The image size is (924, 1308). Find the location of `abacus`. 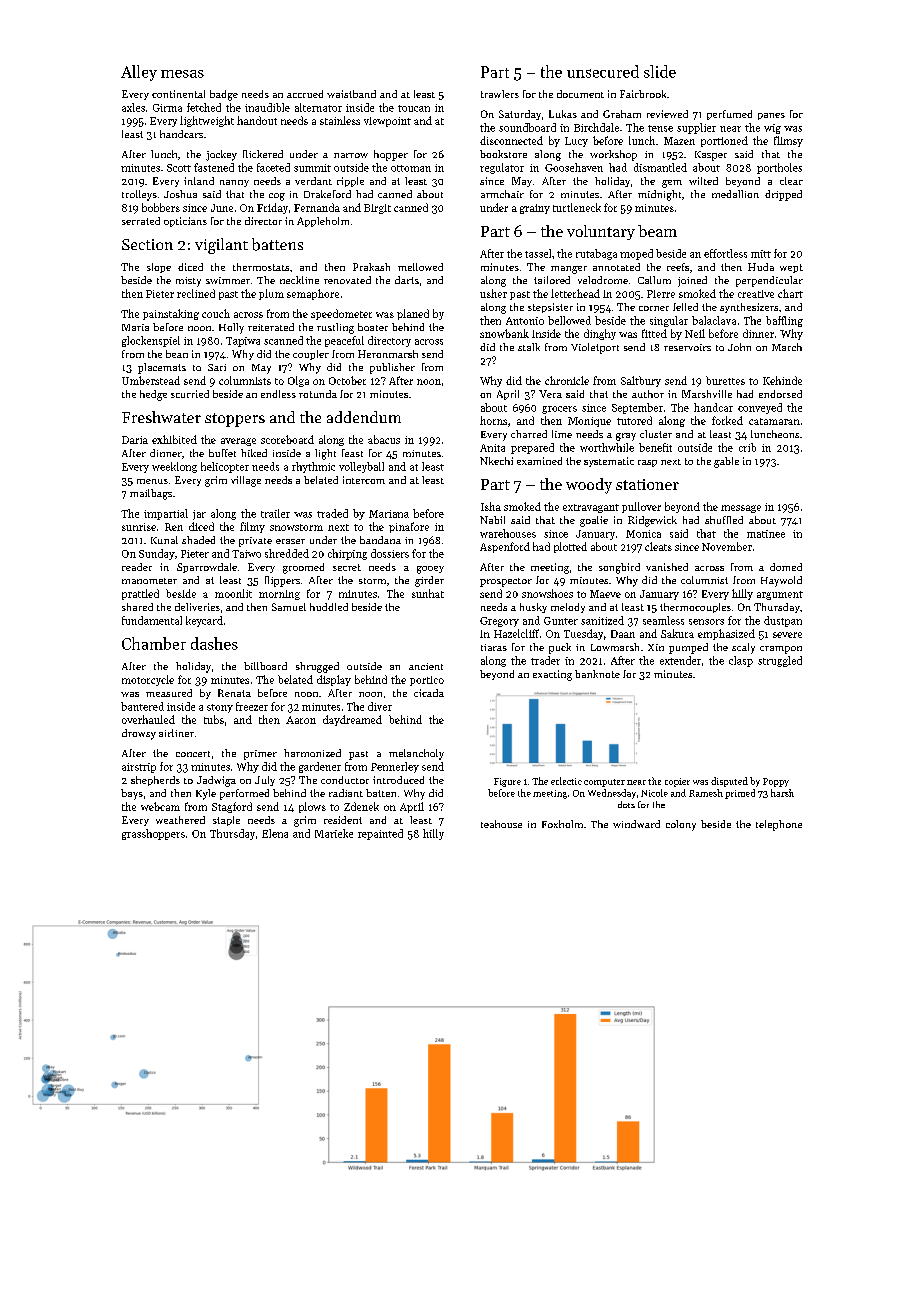

abacus is located at coordinates (384, 439).
